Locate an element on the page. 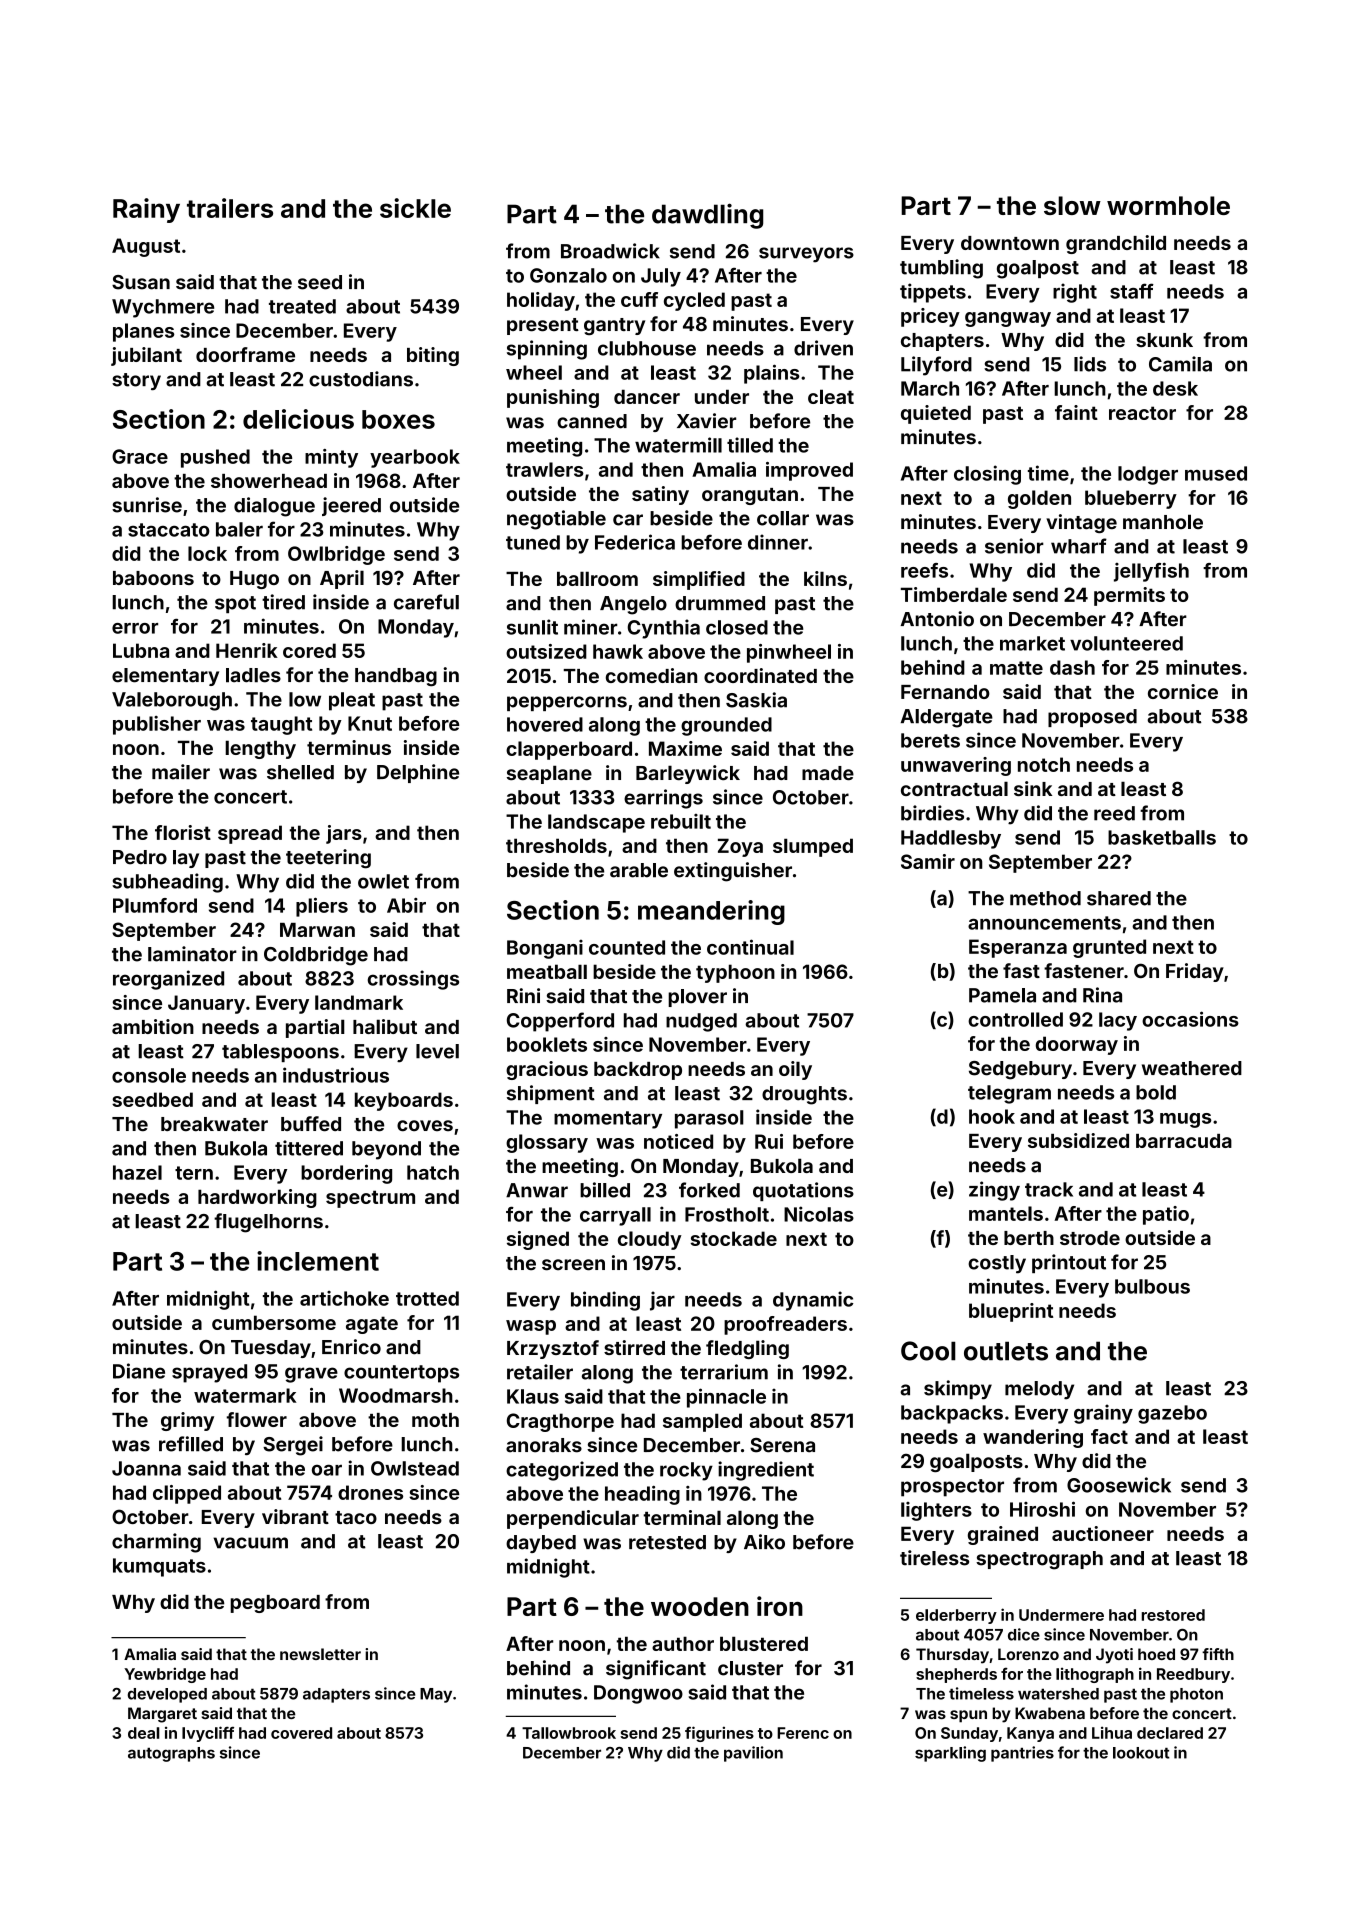 The height and width of the page is (1923, 1360). anoraks is located at coordinates (544, 1445).
